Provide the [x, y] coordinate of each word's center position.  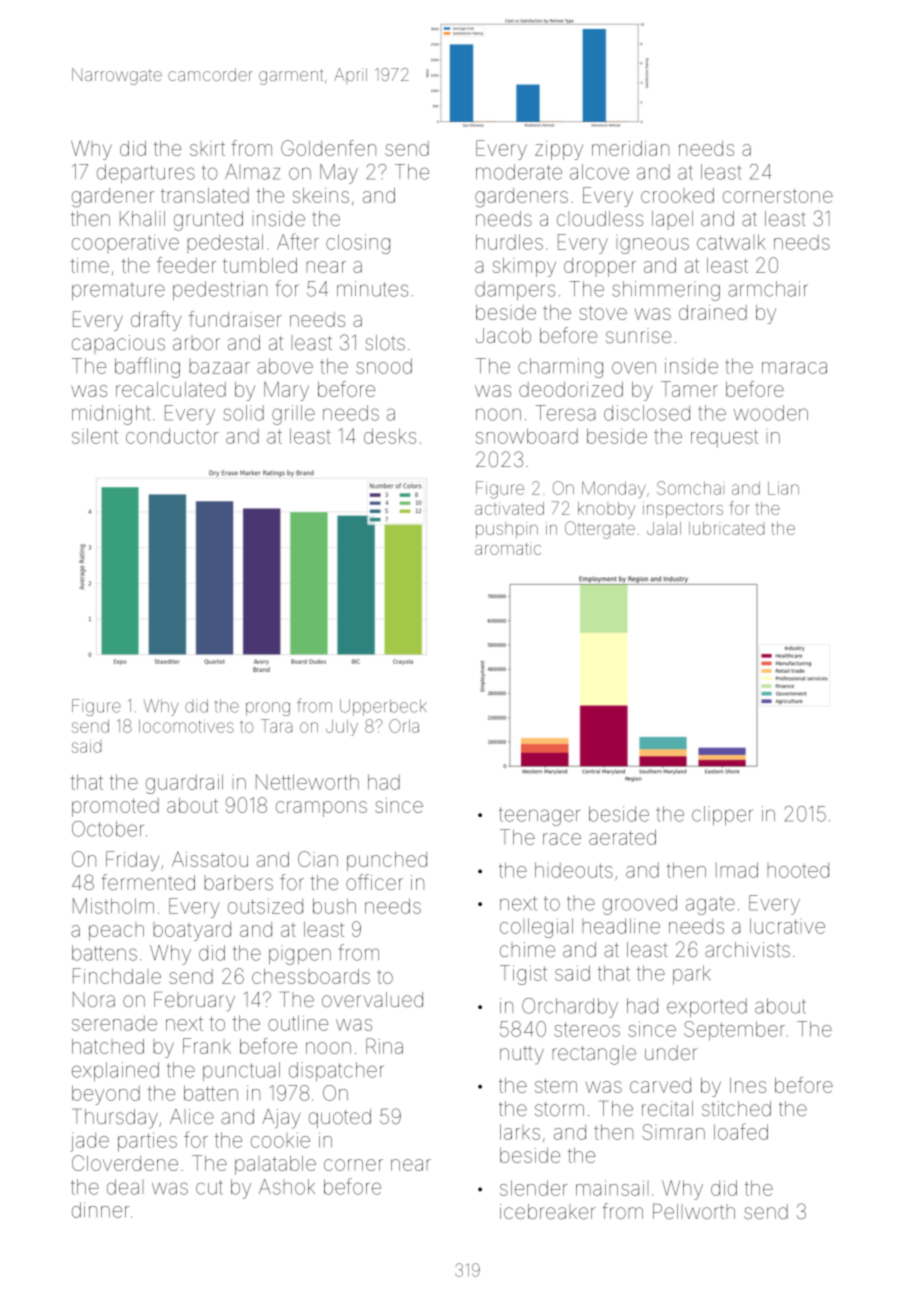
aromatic [508, 548]
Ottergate [600, 530]
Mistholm [113, 906]
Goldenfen [328, 148]
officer [374, 882]
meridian [630, 148]
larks [520, 1132]
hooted [798, 870]
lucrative [787, 926]
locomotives [186, 726]
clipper [722, 815]
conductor [172, 436]
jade [89, 1142]
